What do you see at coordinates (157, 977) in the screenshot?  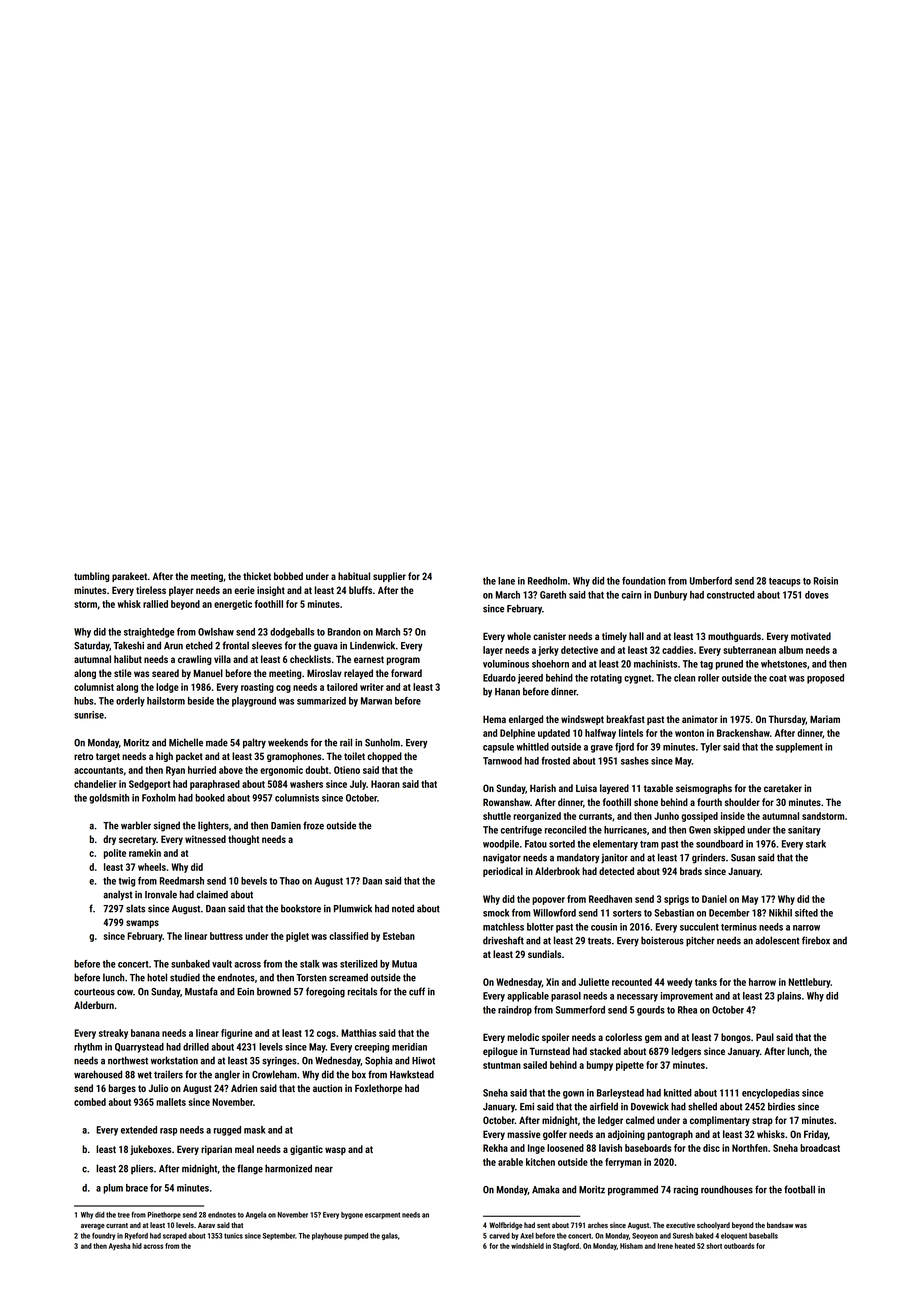 I see `hotel` at bounding box center [157, 977].
